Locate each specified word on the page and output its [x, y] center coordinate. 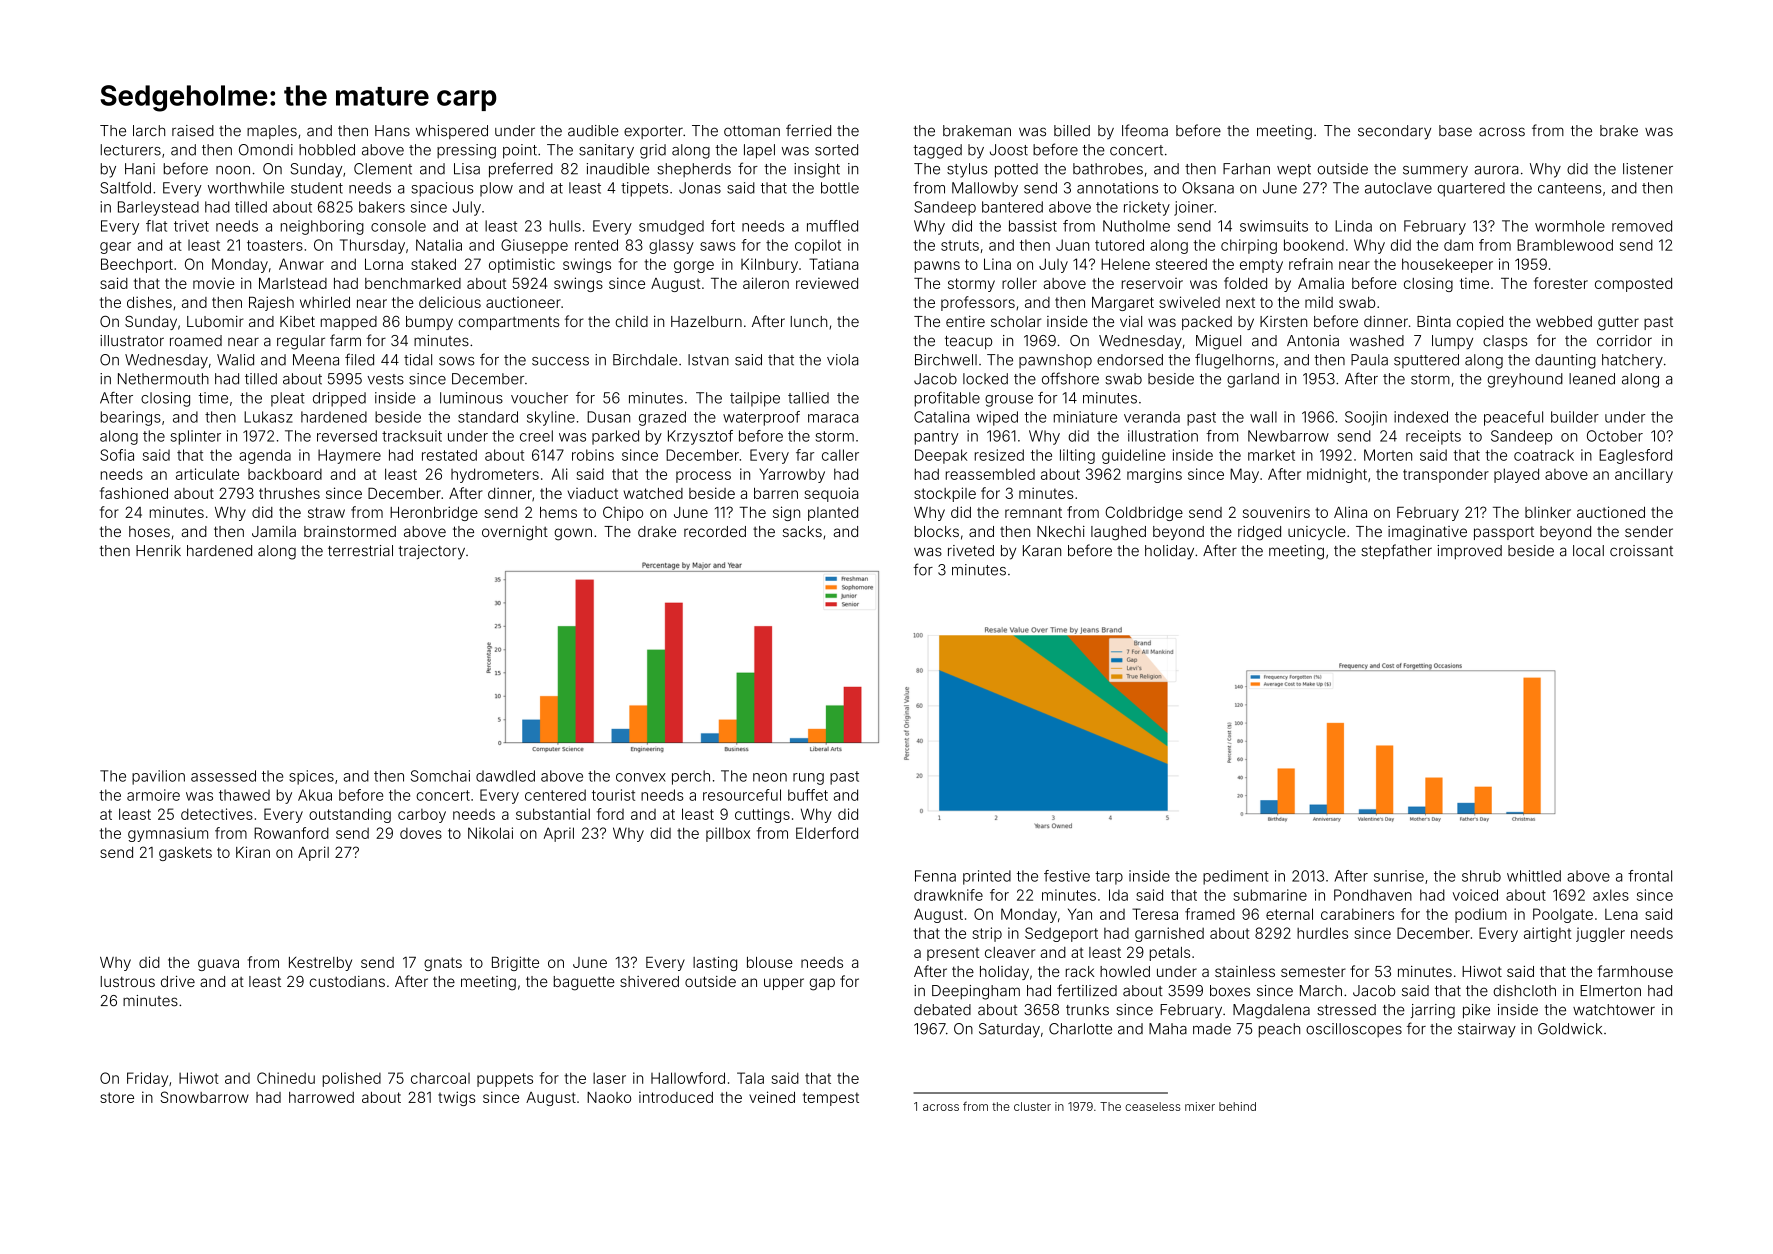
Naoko [609, 1097]
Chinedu [286, 1078]
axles [1611, 895]
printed [987, 877]
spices [311, 777]
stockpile [945, 494]
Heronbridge [434, 513]
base [1455, 131]
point [520, 151]
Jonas [700, 188]
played [1516, 475]
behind [1237, 1106]
